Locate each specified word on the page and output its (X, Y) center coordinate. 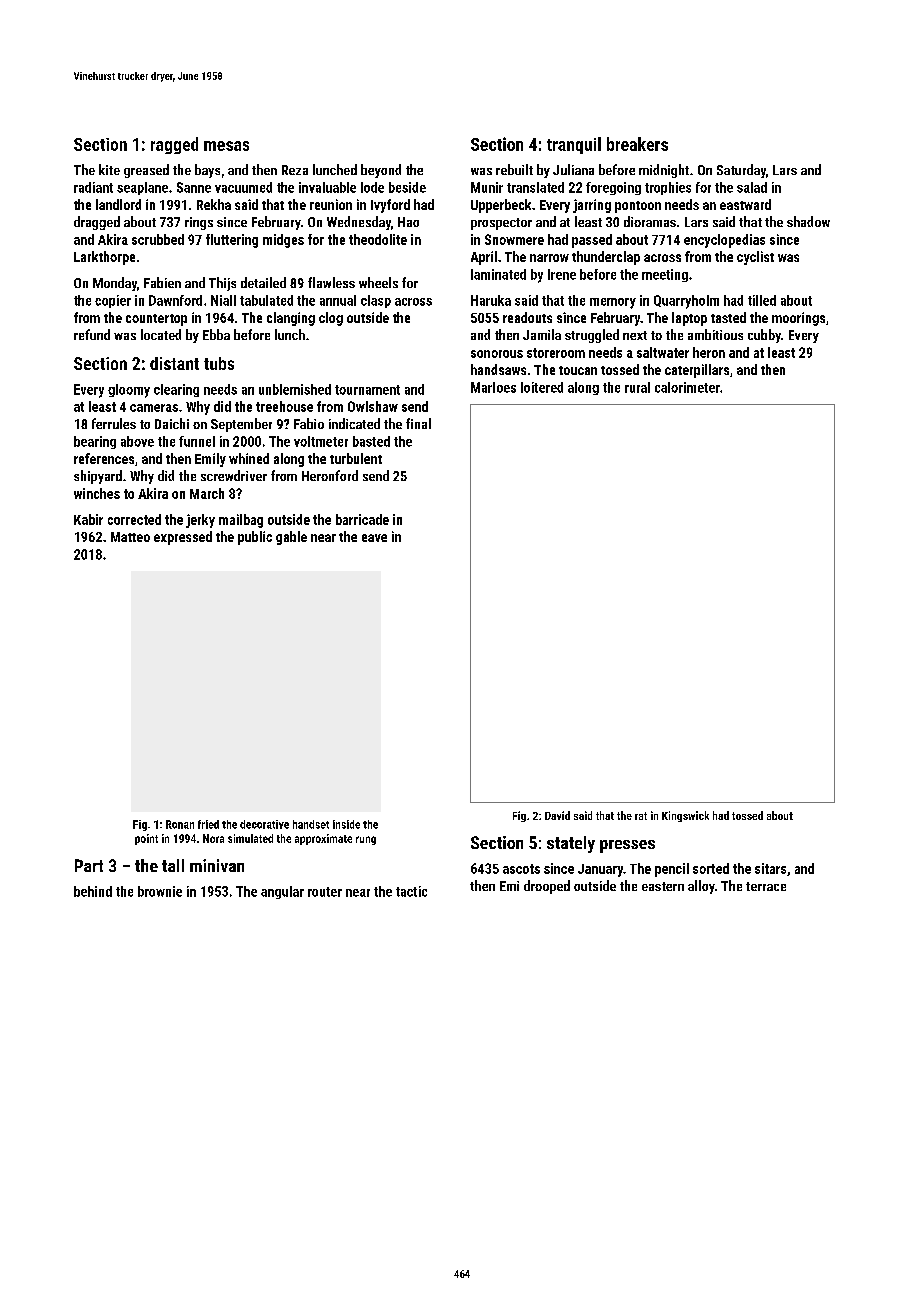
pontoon (638, 207)
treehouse (284, 406)
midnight (664, 171)
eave (374, 538)
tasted (728, 317)
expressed (183, 538)
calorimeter (687, 387)
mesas (226, 146)
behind (93, 891)
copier (113, 301)
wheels (378, 282)
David (557, 815)
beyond (381, 171)
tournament (367, 390)
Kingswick (685, 816)
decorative (264, 824)
